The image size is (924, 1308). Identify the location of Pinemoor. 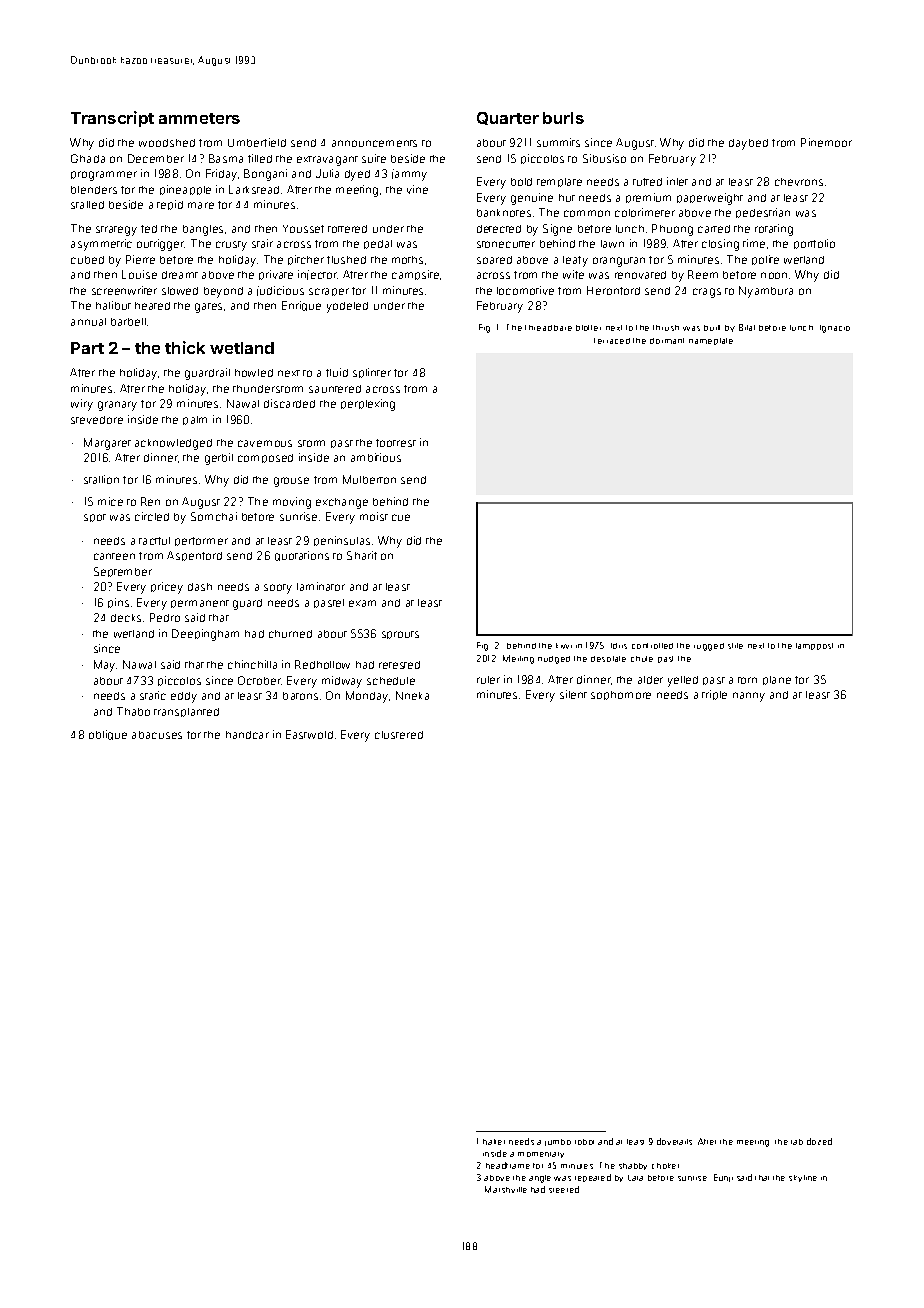
(826, 142).
